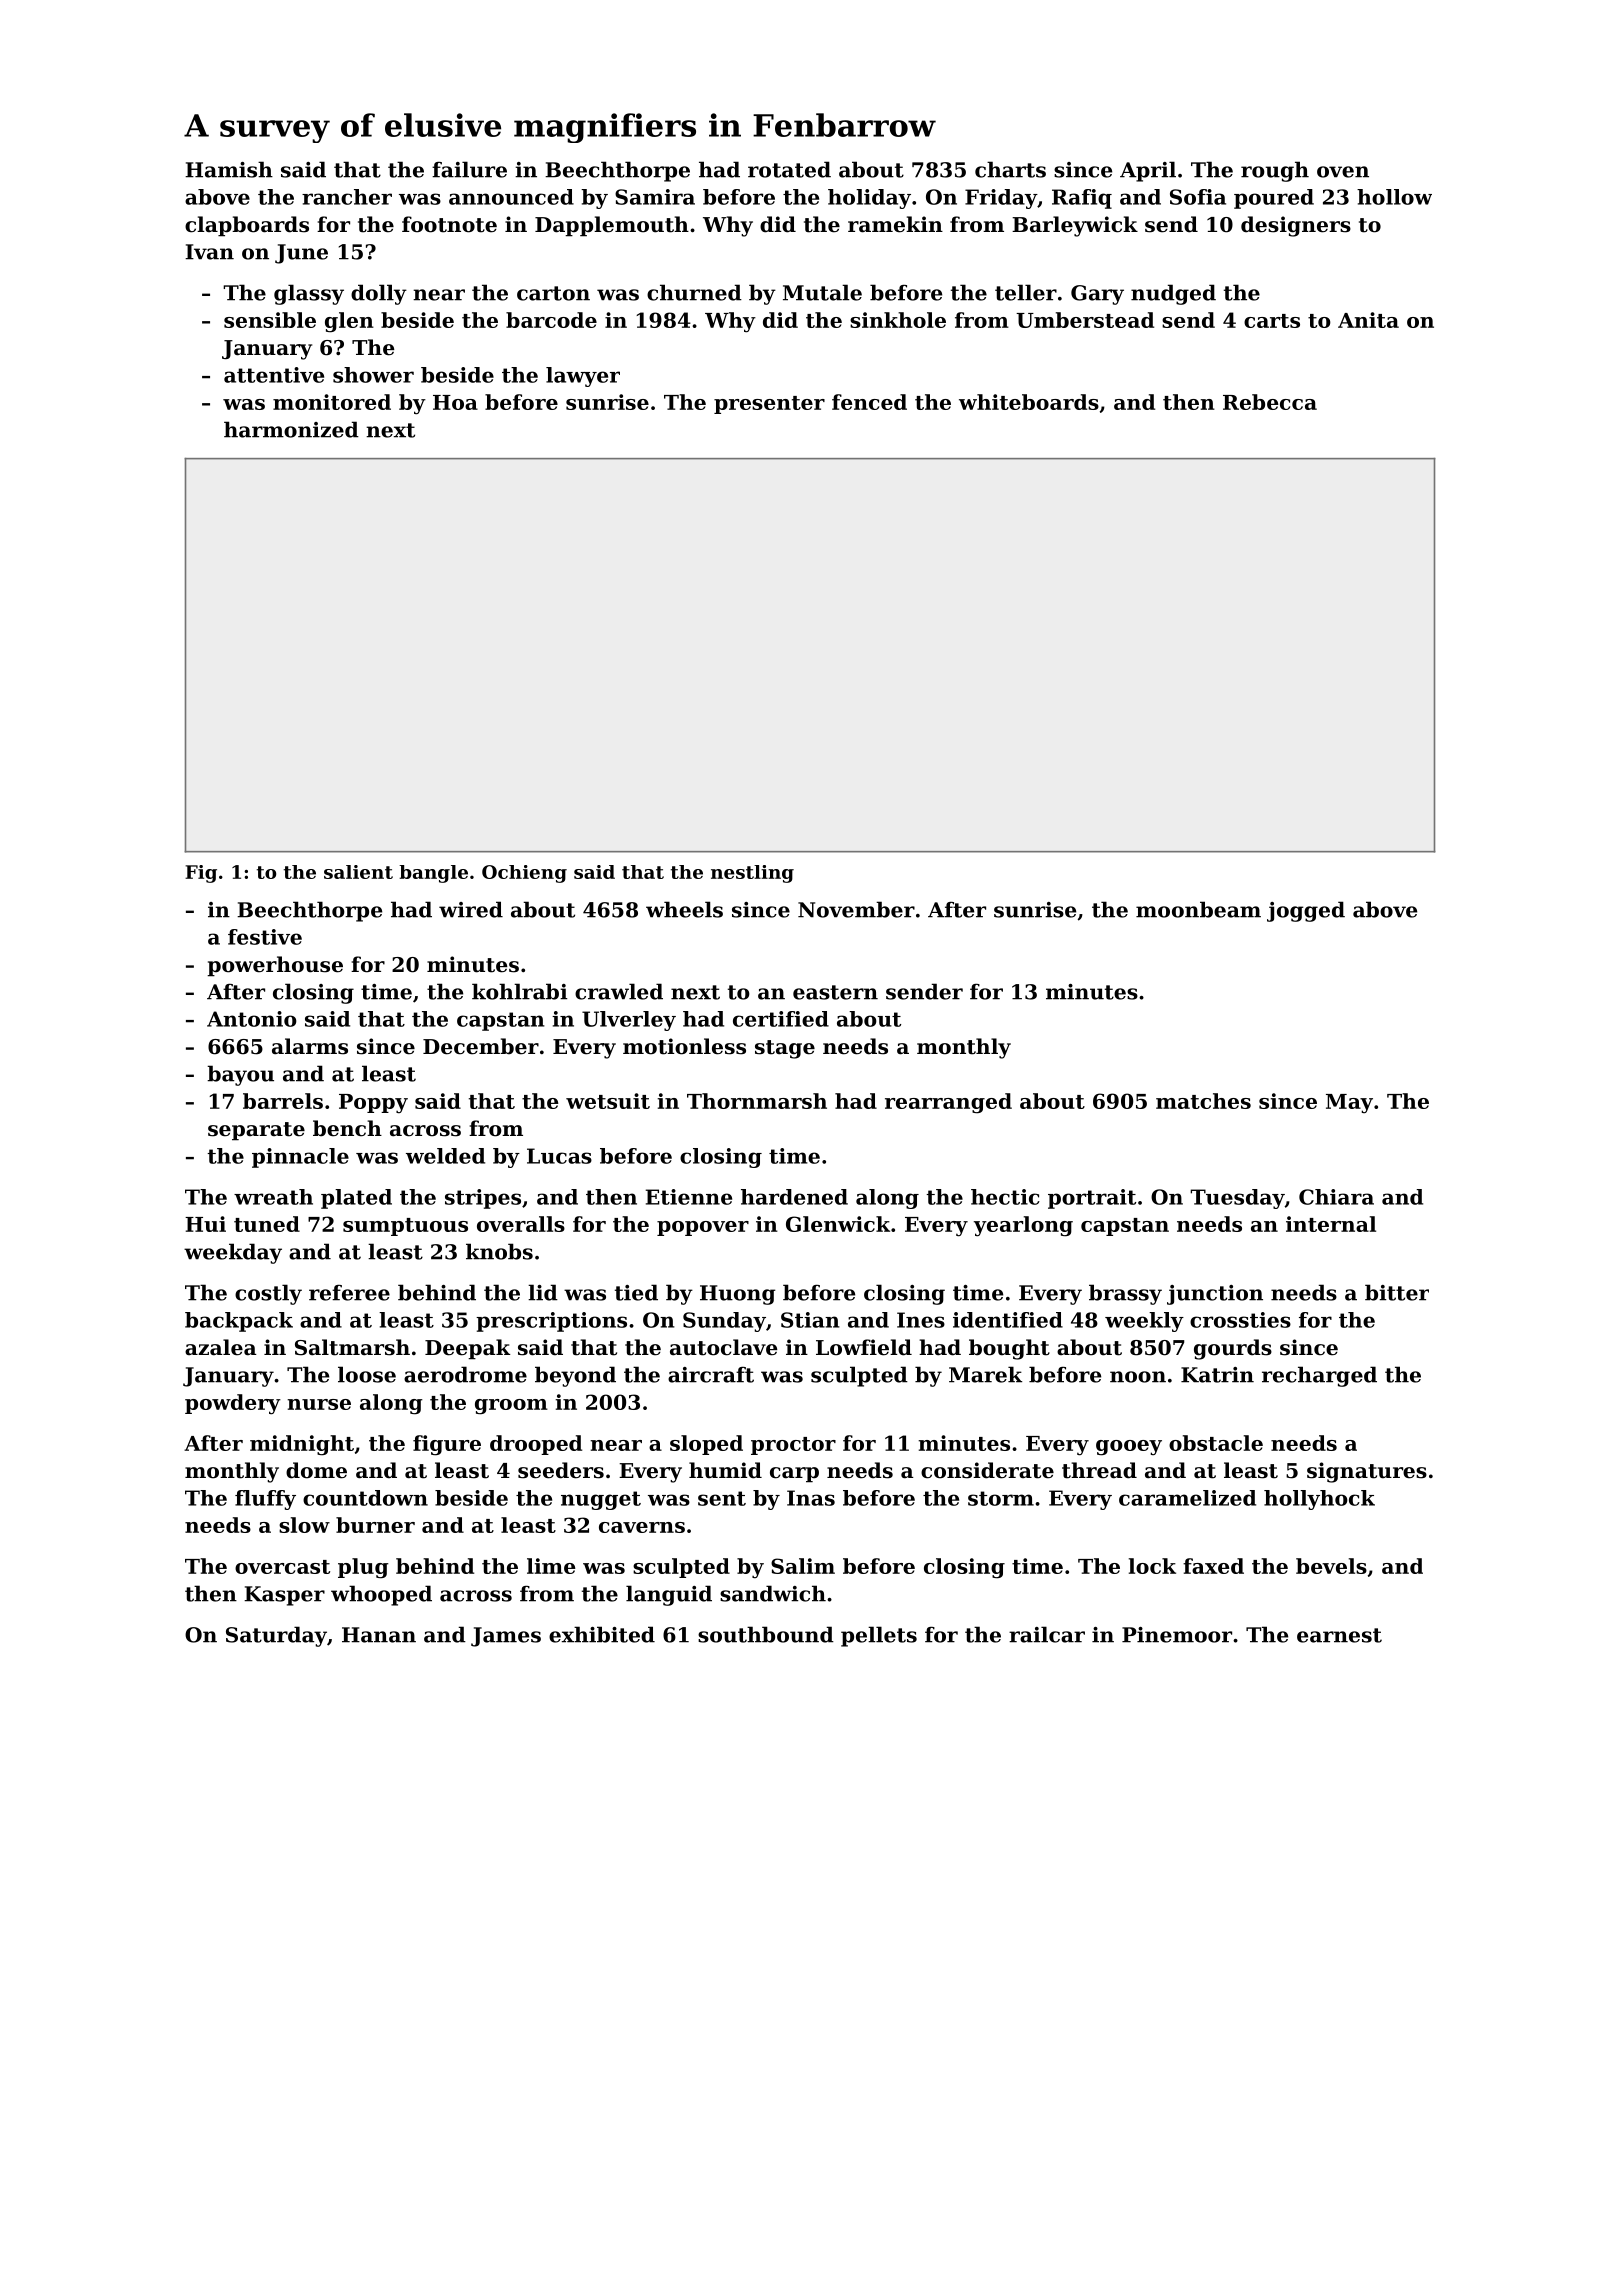 The width and height of the screenshot is (1620, 2292). Describe the element at coordinates (752, 874) in the screenshot. I see `nestling` at that location.
